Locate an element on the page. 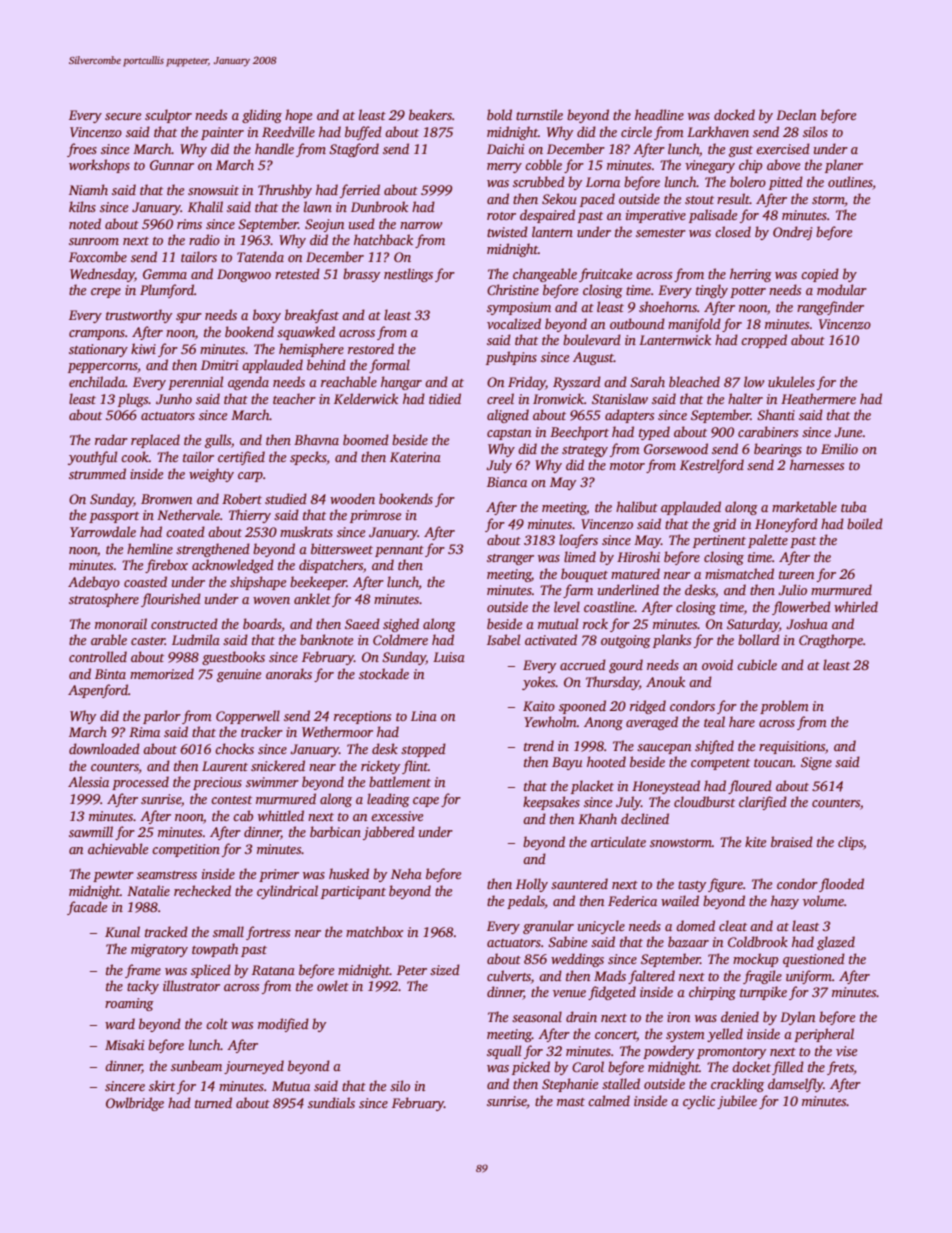  Kaito is located at coordinates (539, 706).
